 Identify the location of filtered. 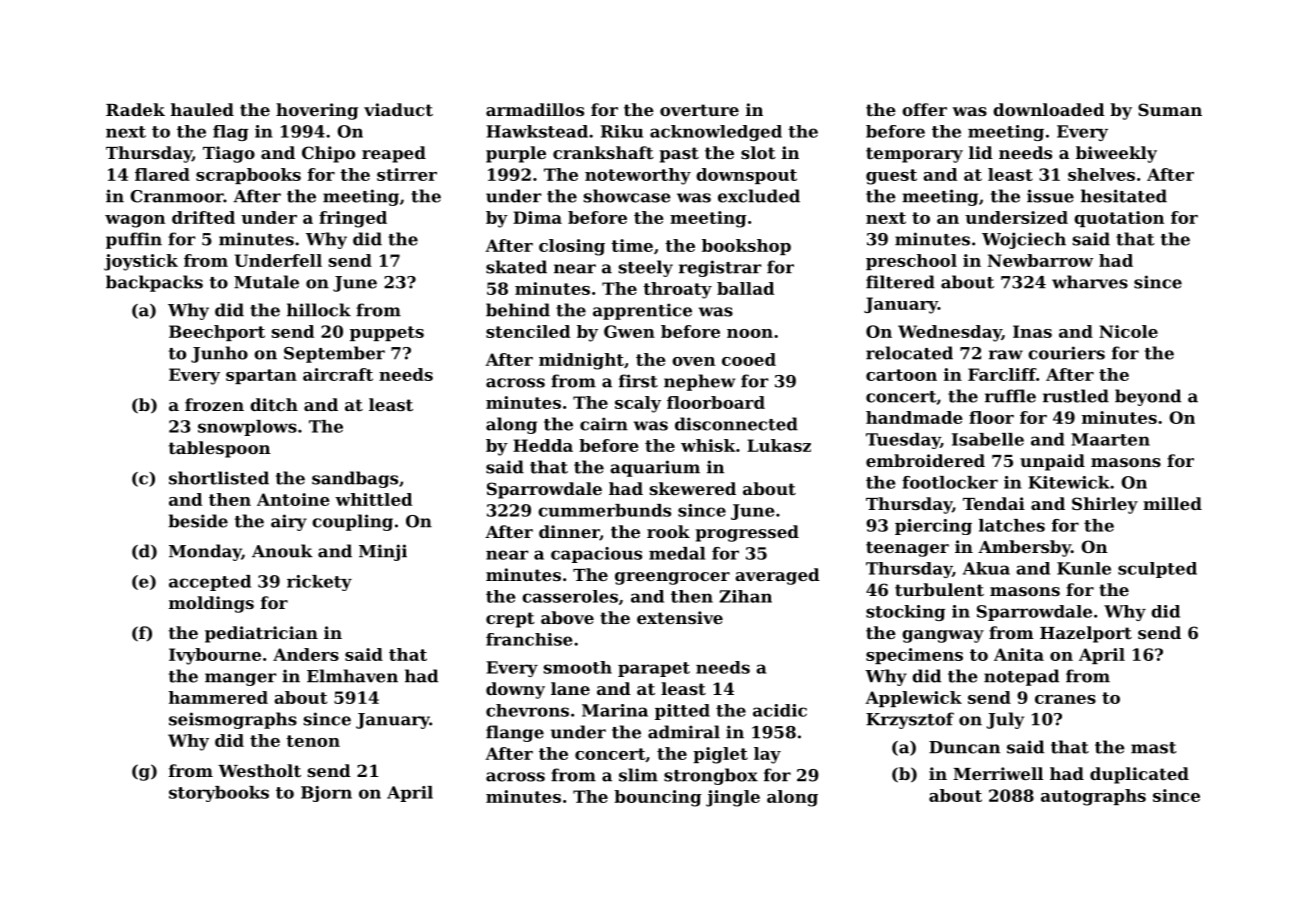
(900, 282).
